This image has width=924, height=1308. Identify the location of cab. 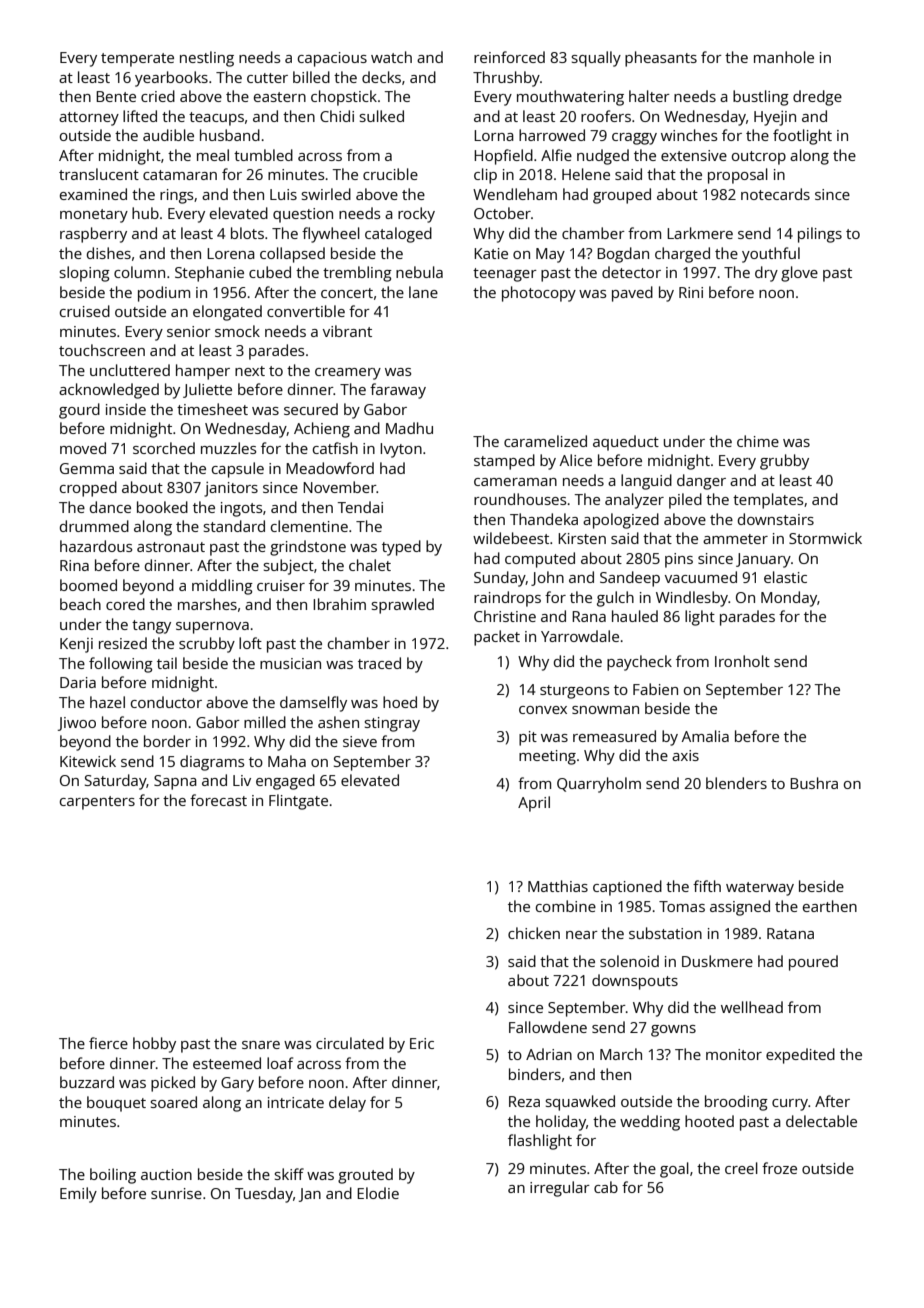
(606, 1187).
